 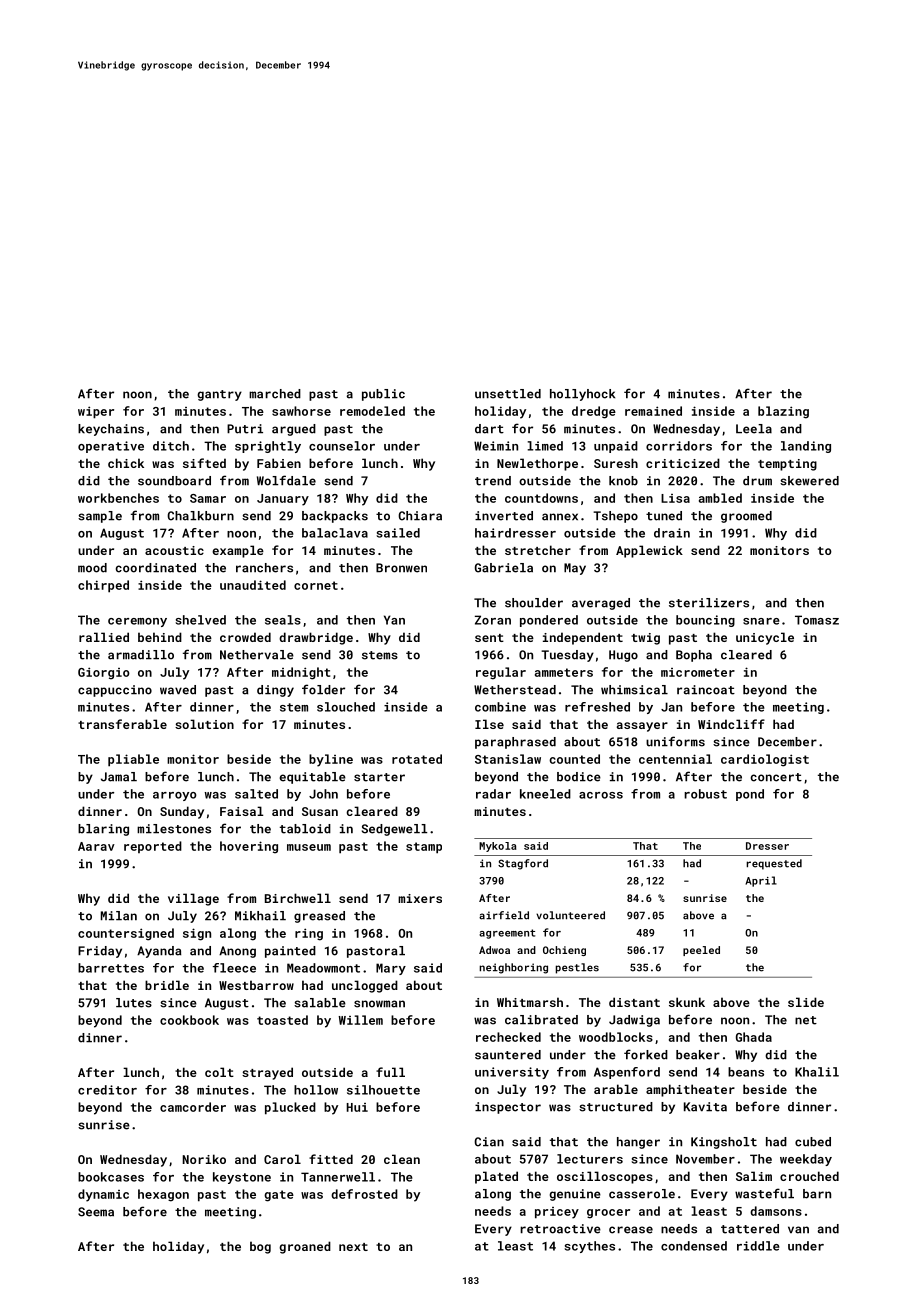 What do you see at coordinates (141, 655) in the screenshot?
I see `armadillo` at bounding box center [141, 655].
